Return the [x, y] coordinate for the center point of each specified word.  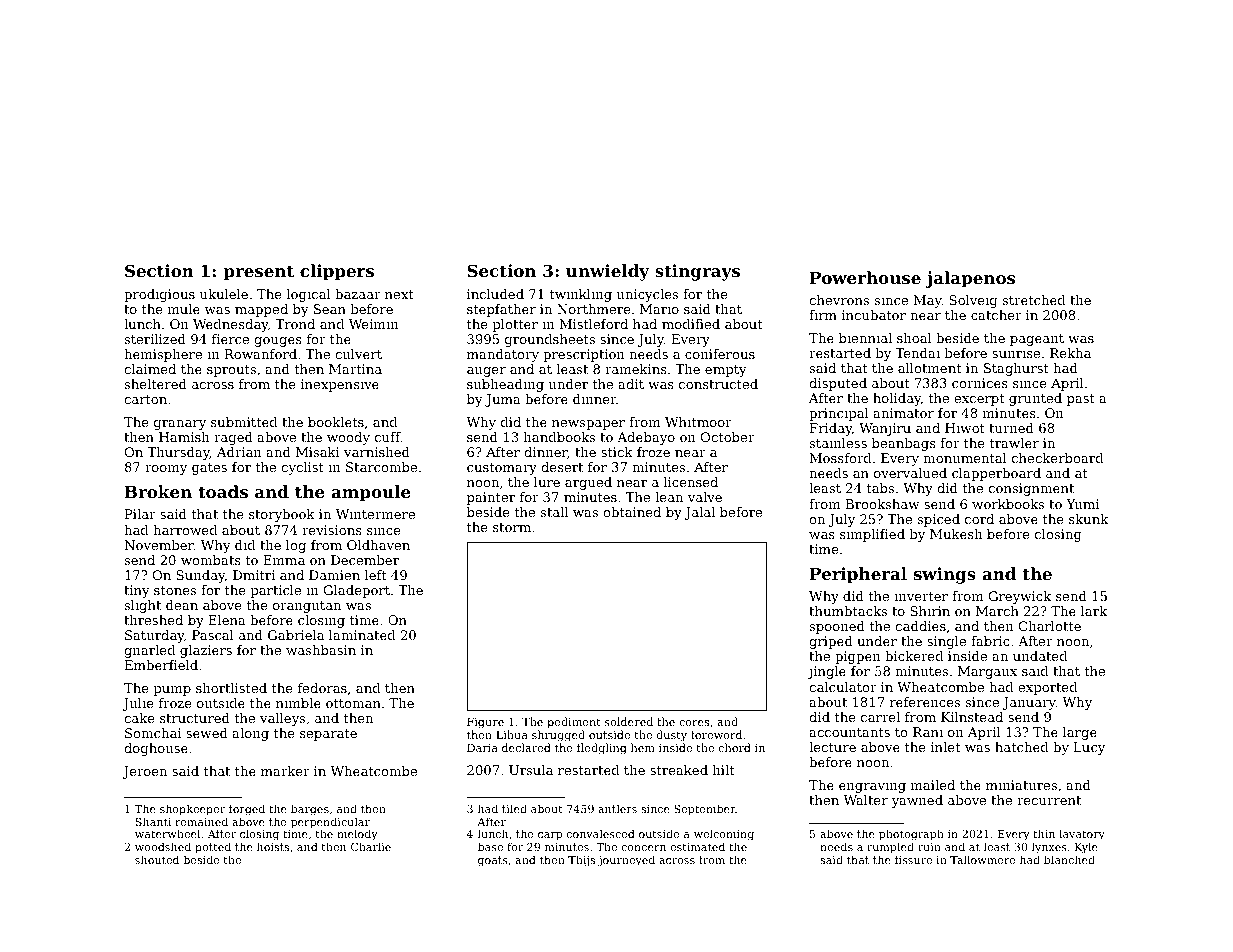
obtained [632, 512]
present [259, 273]
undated [1040, 656]
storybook [282, 515]
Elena [227, 620]
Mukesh [956, 534]
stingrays [697, 272]
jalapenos [970, 279]
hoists [273, 846]
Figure [485, 723]
